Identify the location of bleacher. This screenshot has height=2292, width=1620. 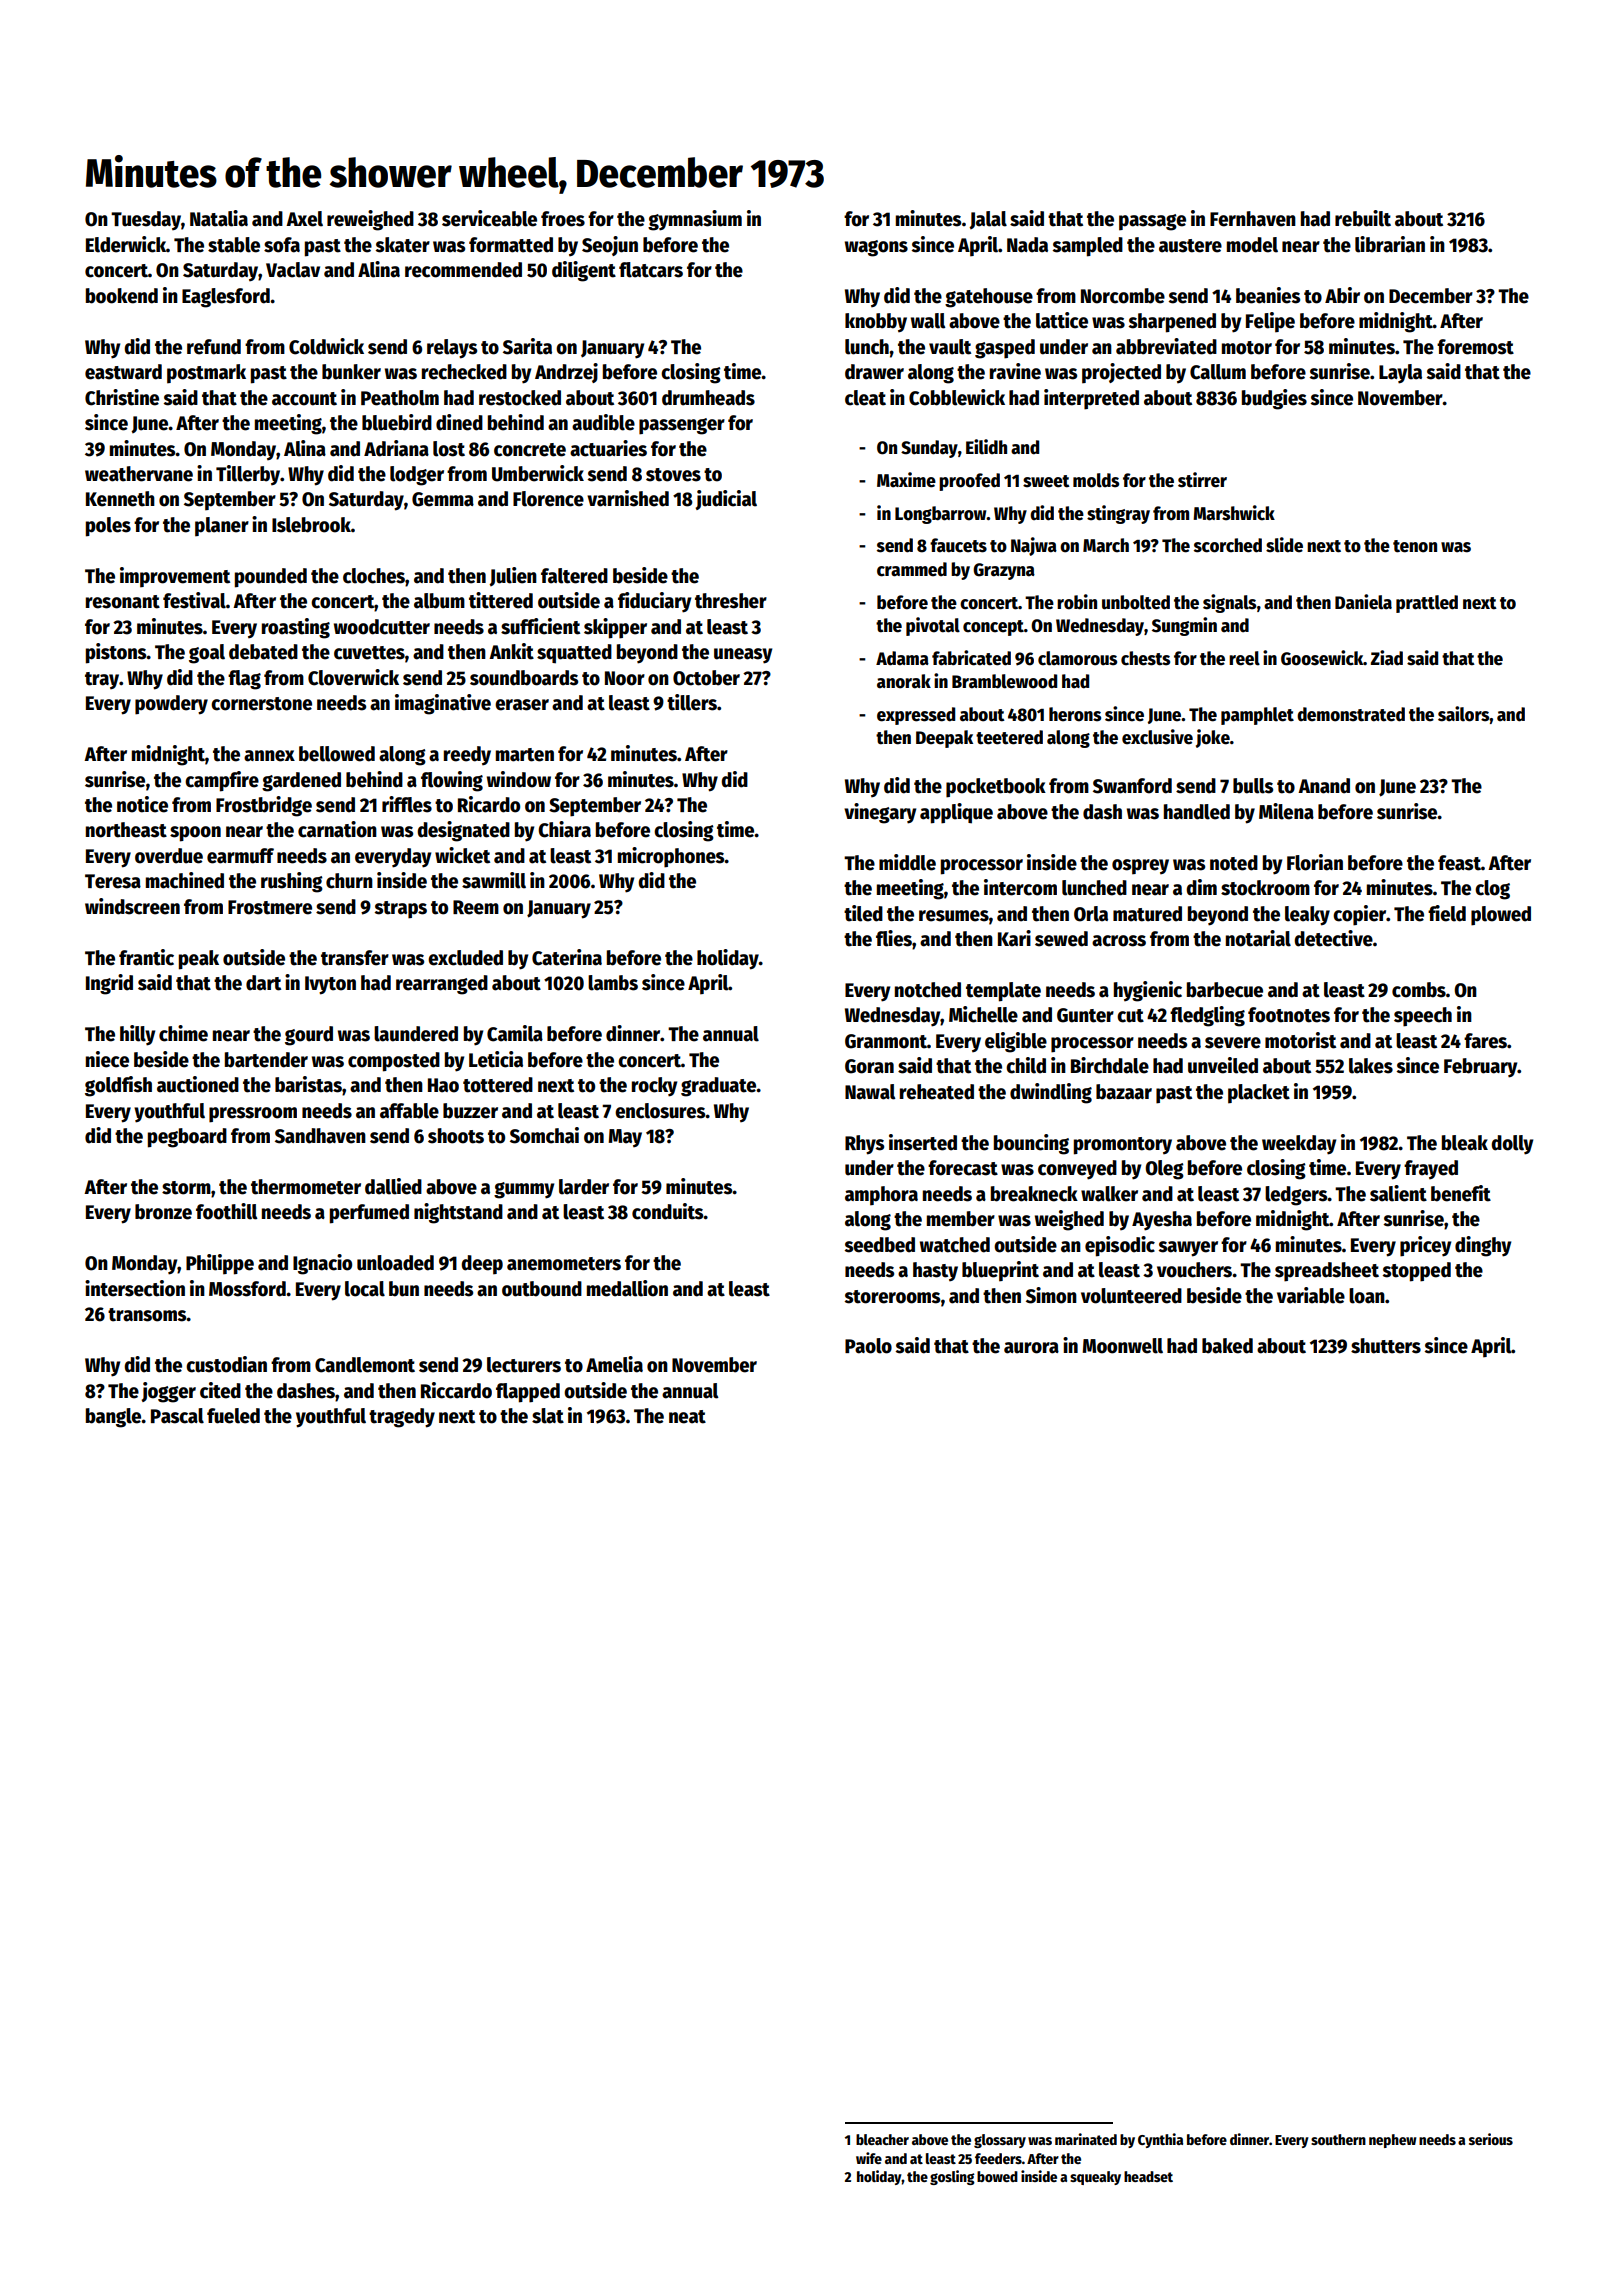
(882, 2139).
